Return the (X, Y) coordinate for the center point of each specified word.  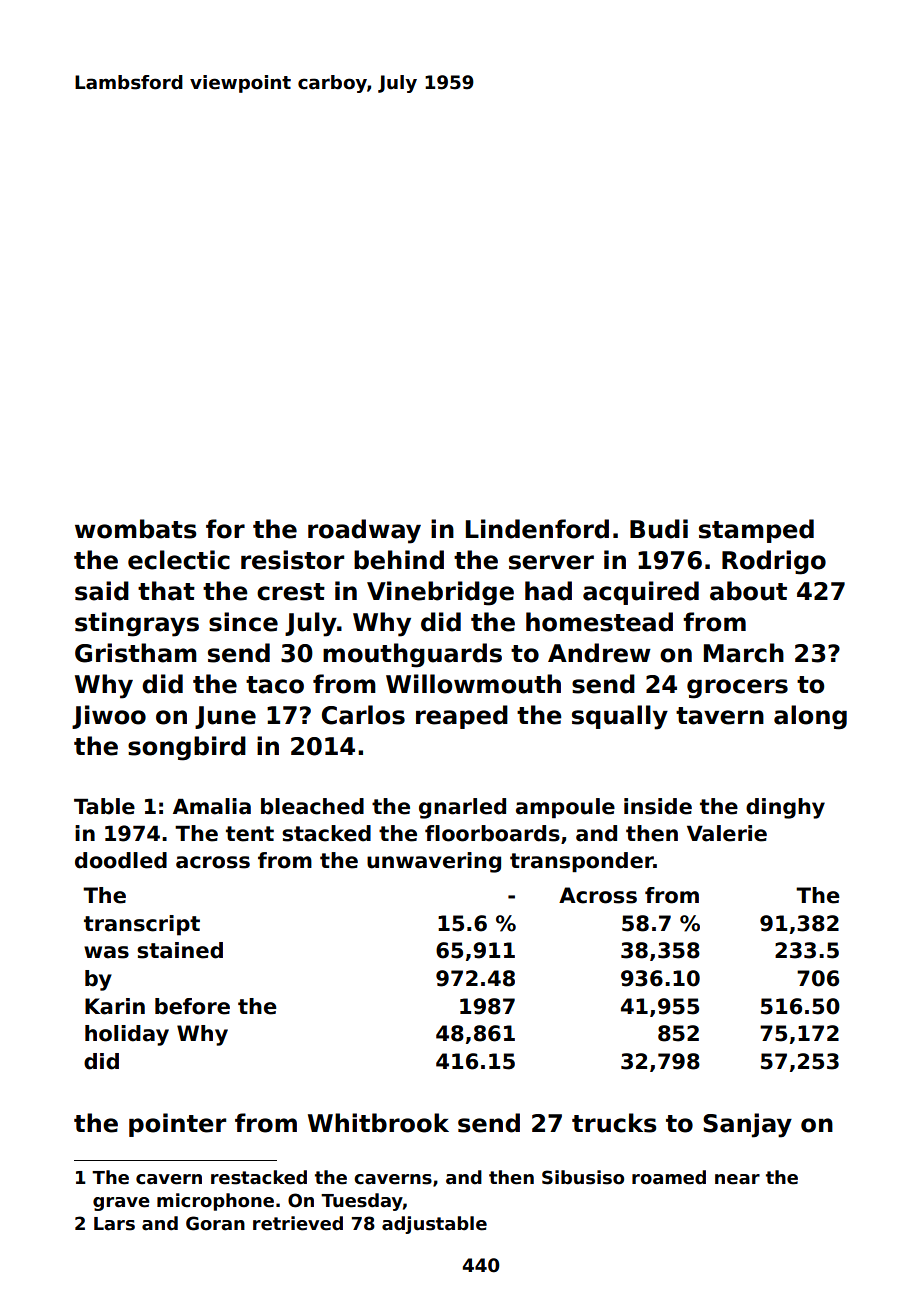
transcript (142, 925)
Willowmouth (473, 684)
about (748, 591)
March (744, 653)
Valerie (727, 833)
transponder (582, 862)
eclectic (179, 560)
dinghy (785, 808)
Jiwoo (109, 717)
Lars (114, 1224)
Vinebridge (440, 593)
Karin (115, 1006)
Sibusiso (583, 1177)
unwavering (434, 862)
